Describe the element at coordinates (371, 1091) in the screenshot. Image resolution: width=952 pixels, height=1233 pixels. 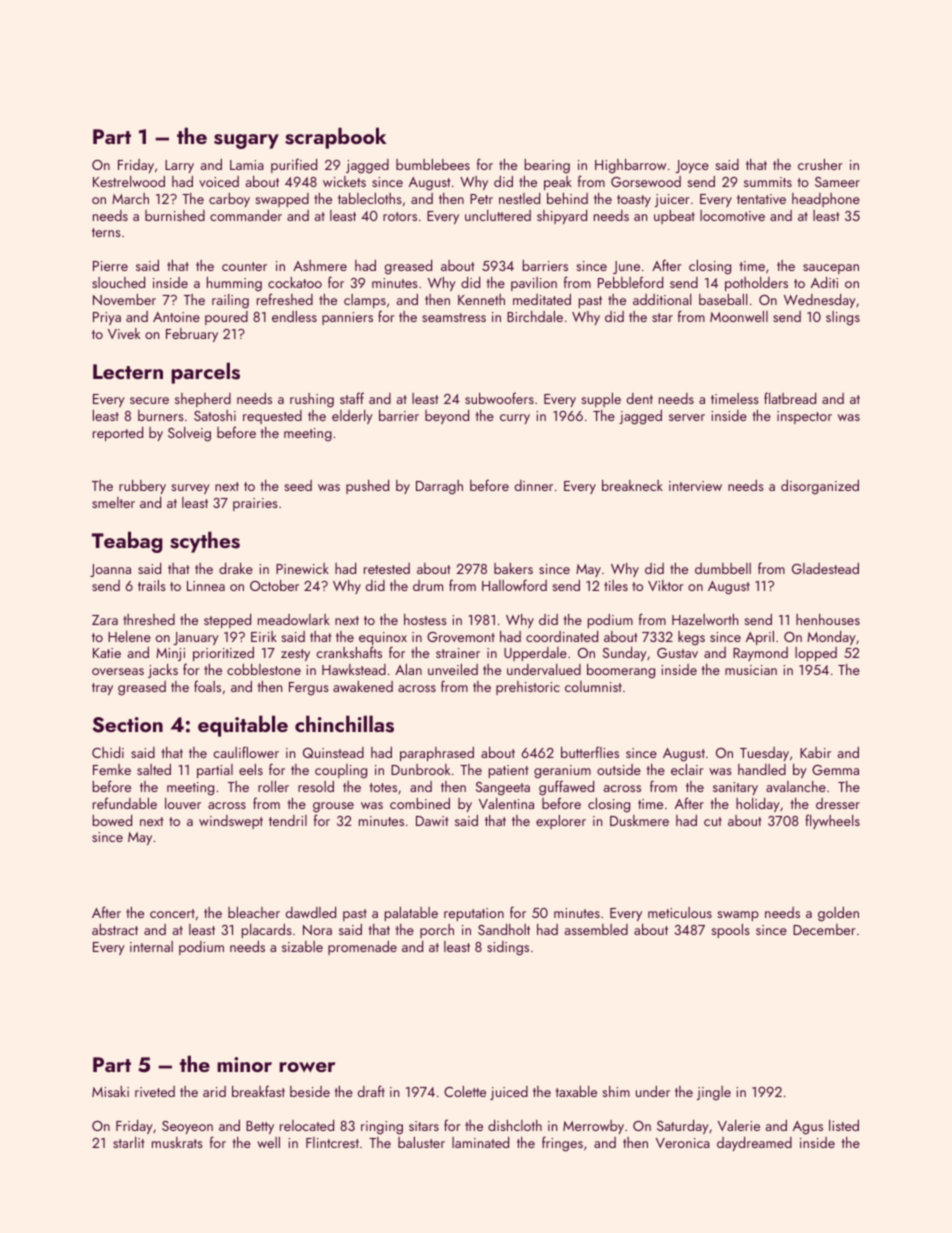
I see `draft` at that location.
